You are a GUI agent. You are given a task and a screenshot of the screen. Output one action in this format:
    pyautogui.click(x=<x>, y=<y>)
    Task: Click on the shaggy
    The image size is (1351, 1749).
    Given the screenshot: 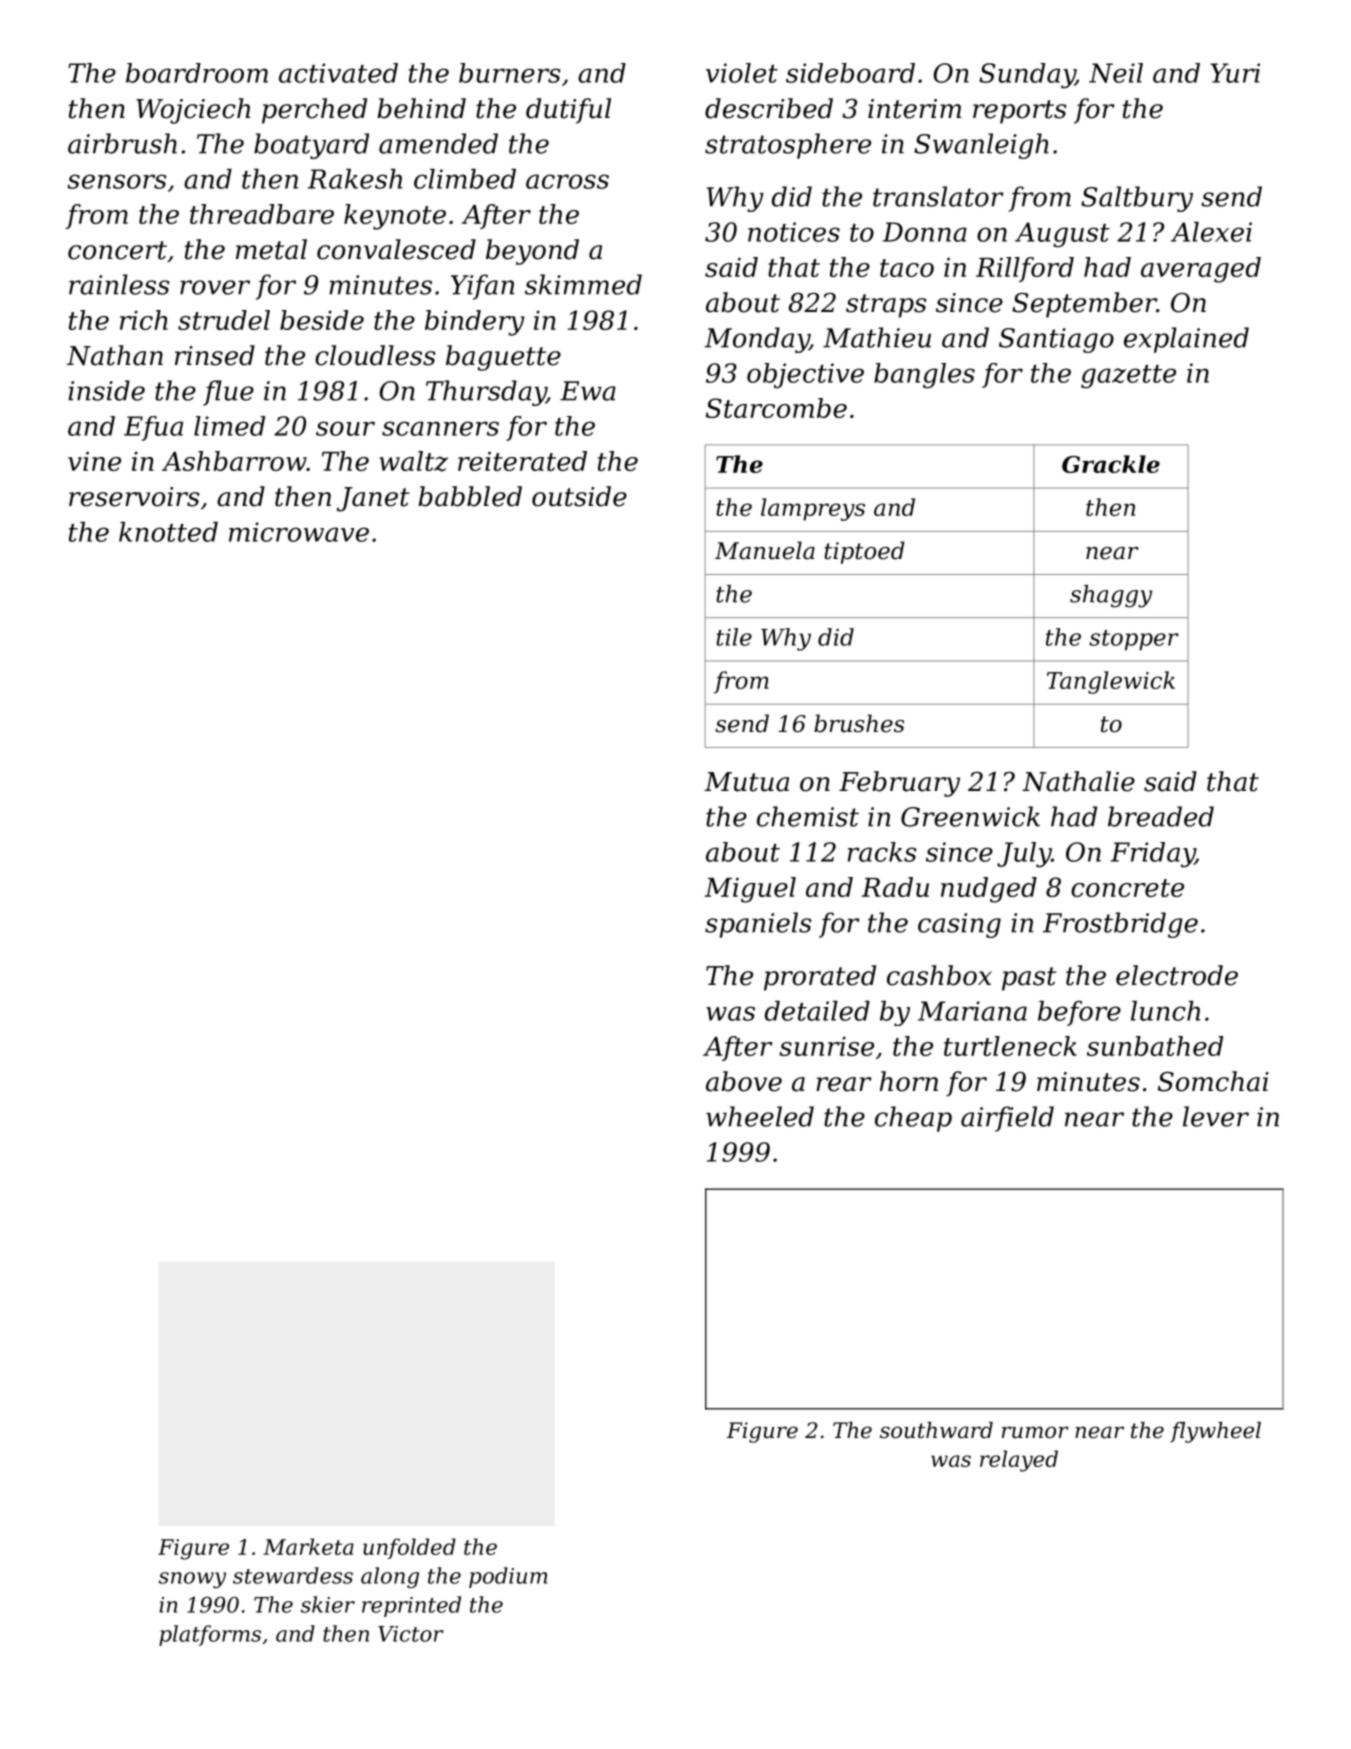 What is the action you would take?
    pyautogui.click(x=1111, y=596)
